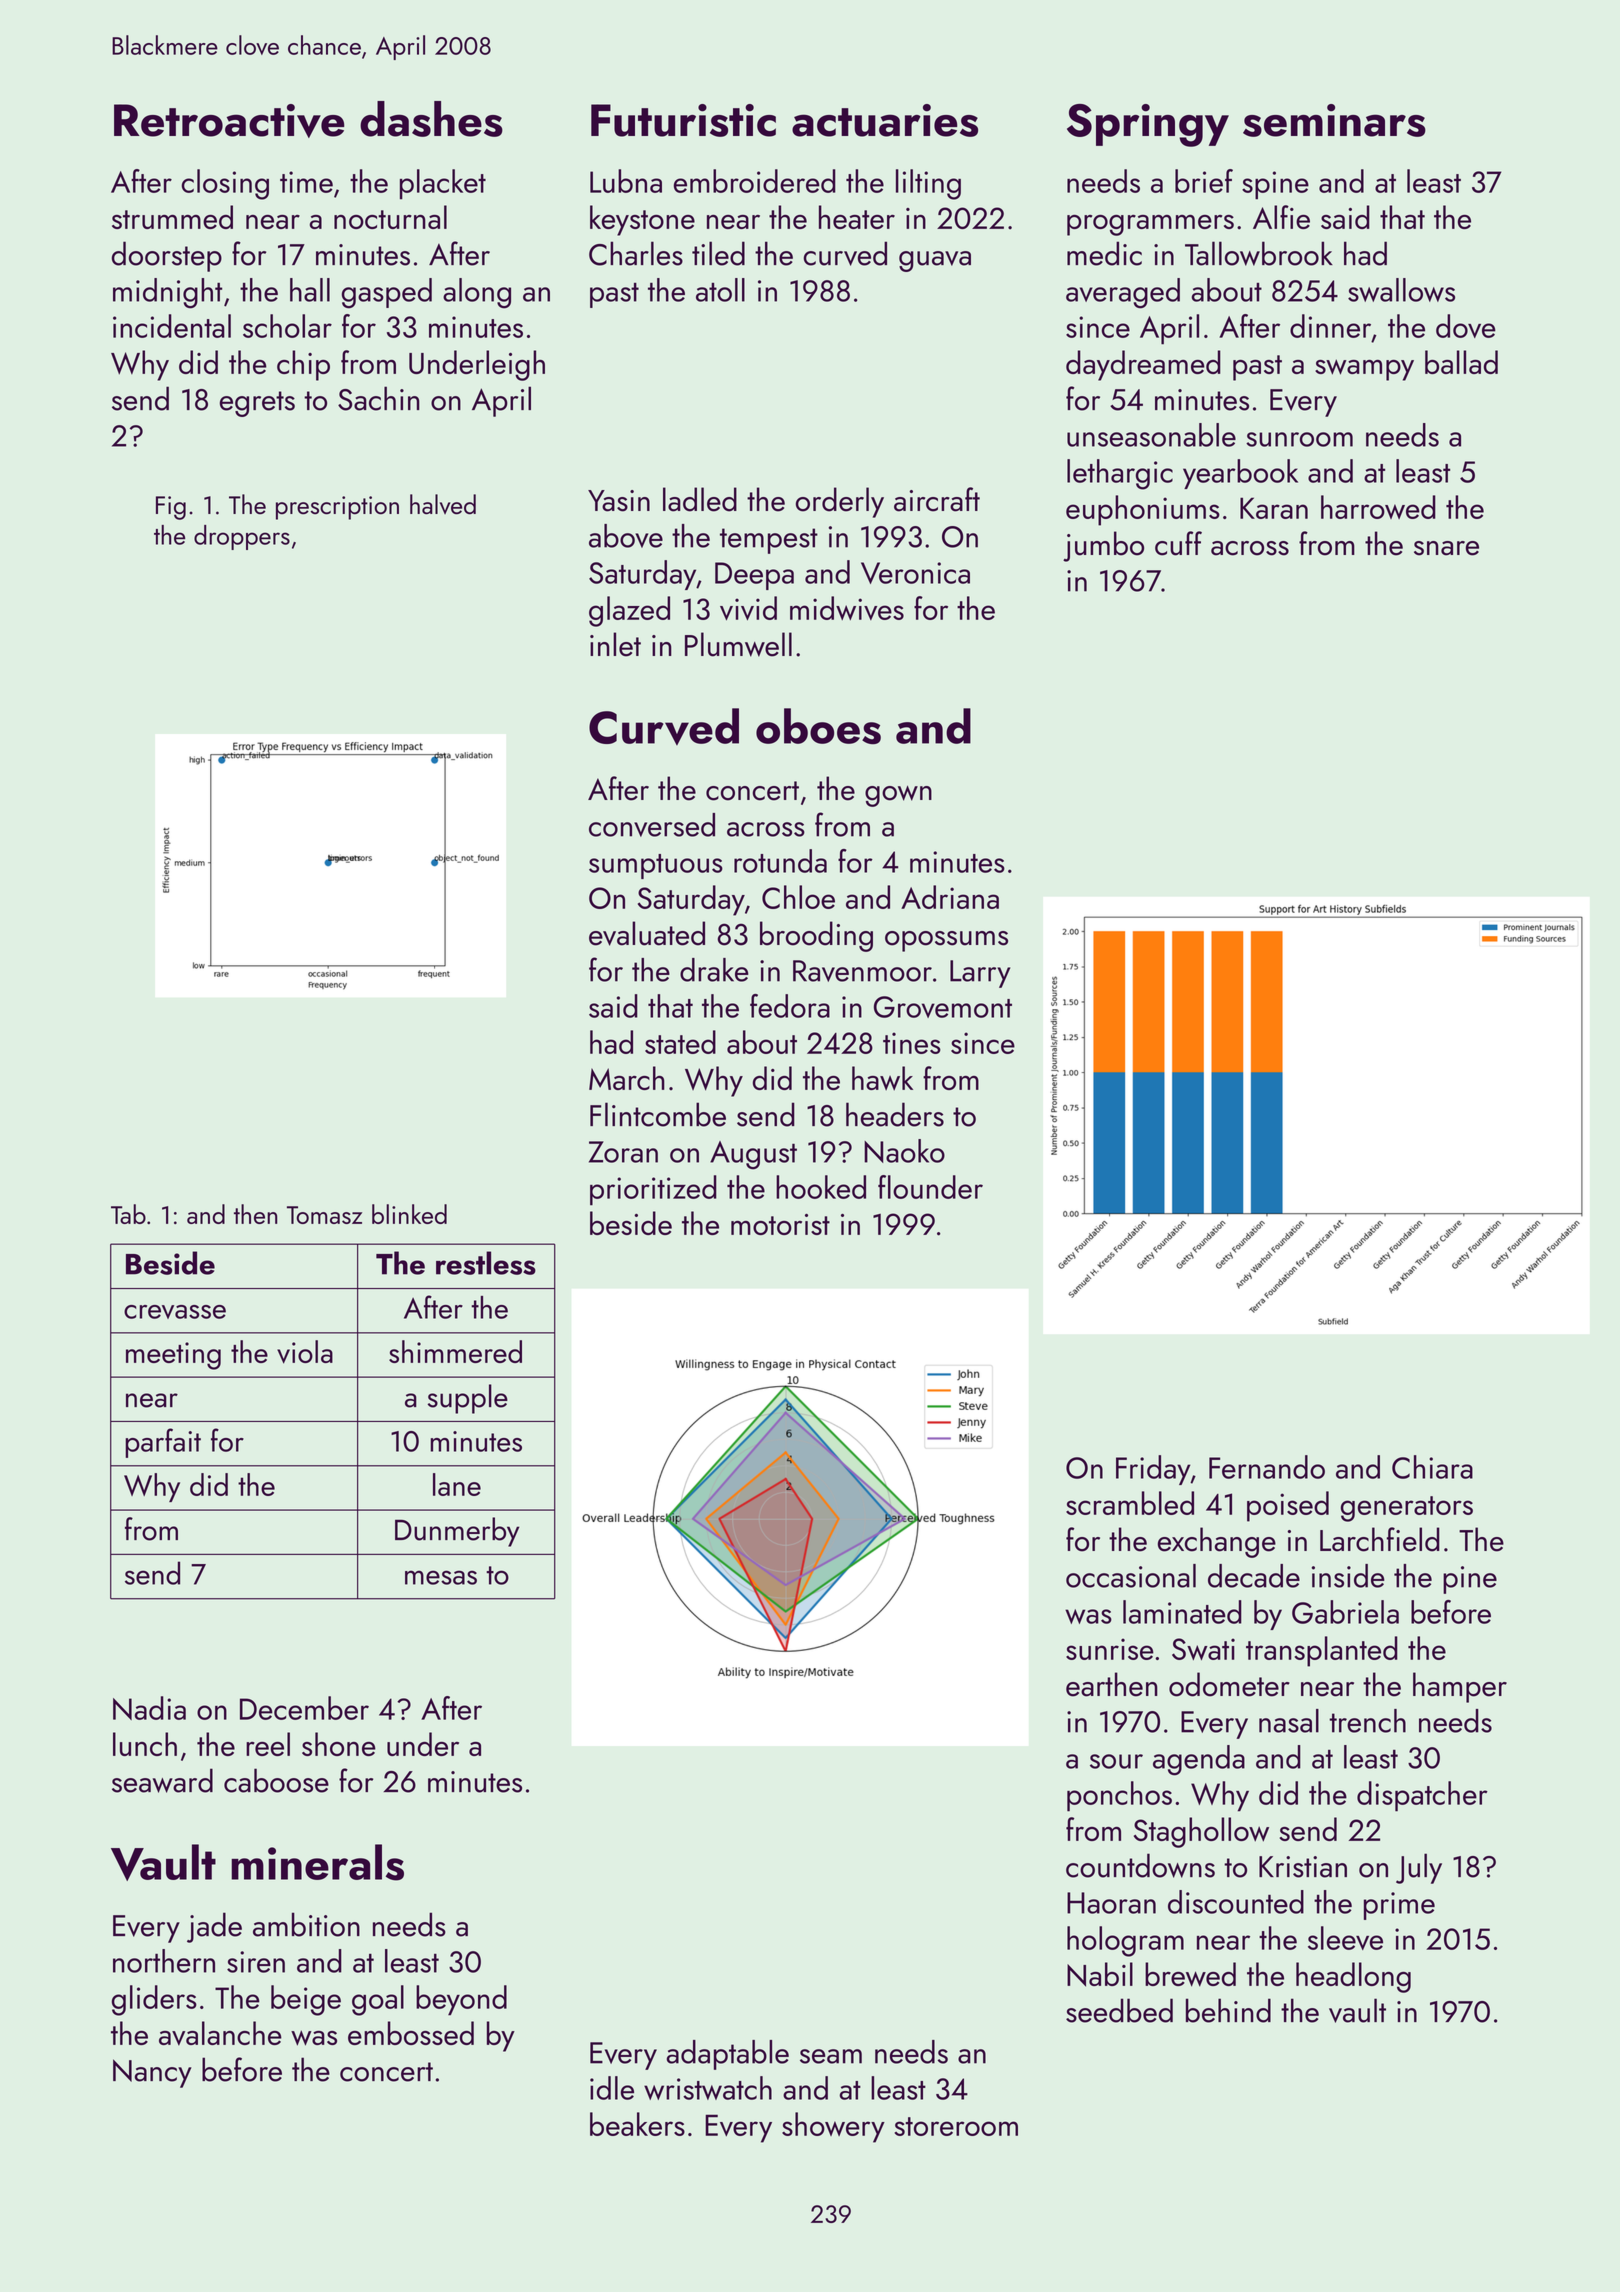 The width and height of the image is (1620, 2292). Describe the element at coordinates (956, 2126) in the image. I see `storeroom` at that location.
